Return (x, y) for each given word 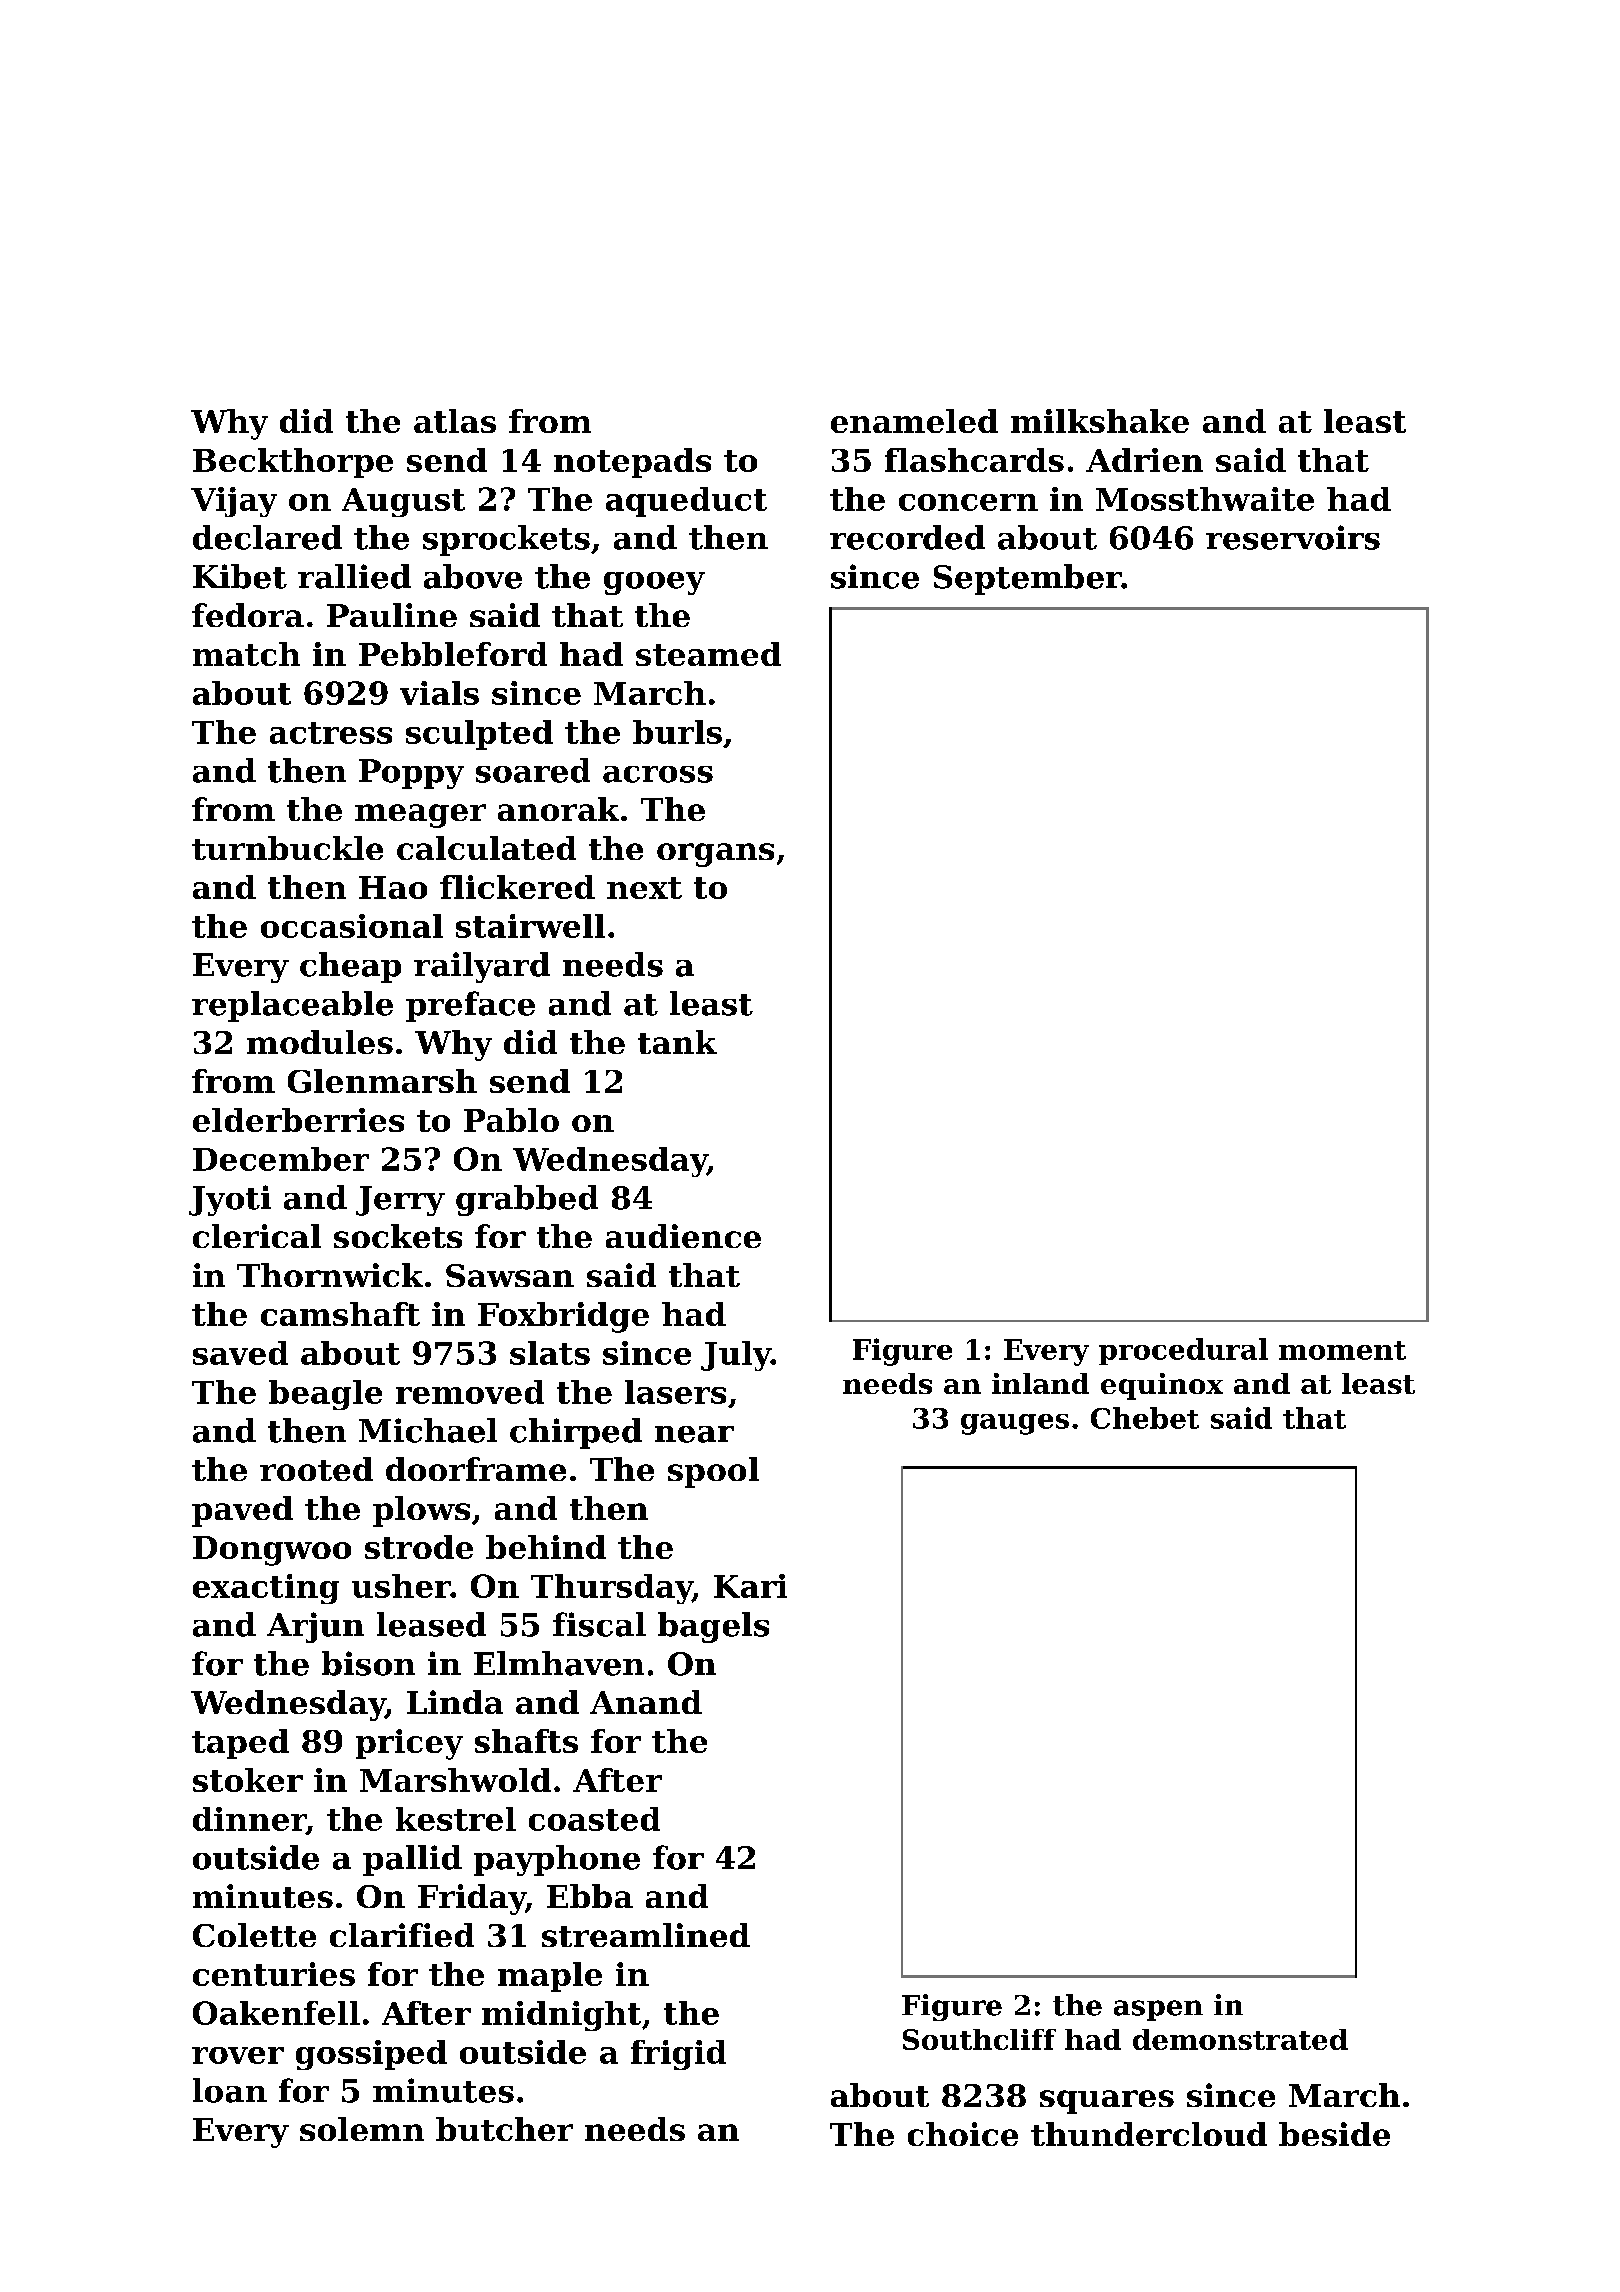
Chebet (1145, 1418)
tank (677, 1042)
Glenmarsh (382, 1081)
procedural (1183, 1351)
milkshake (1100, 421)
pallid (412, 1860)
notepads (632, 463)
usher (401, 1586)
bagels (713, 1627)
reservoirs (1293, 537)
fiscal (599, 1624)
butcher (504, 2129)
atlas (455, 421)
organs (715, 855)
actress (331, 733)
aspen (1158, 2010)
